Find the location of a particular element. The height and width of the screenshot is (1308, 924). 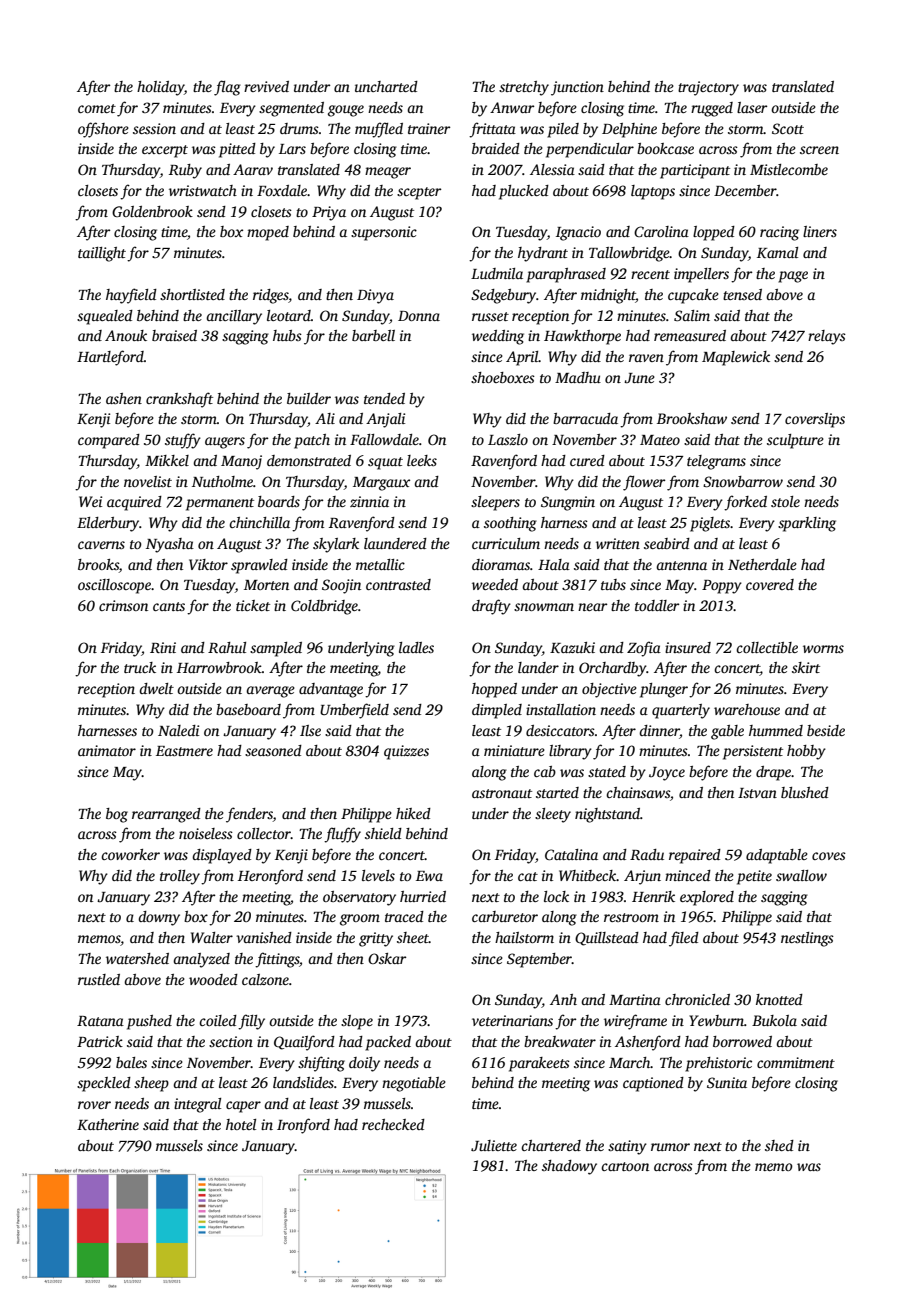

screen is located at coordinates (819, 150).
